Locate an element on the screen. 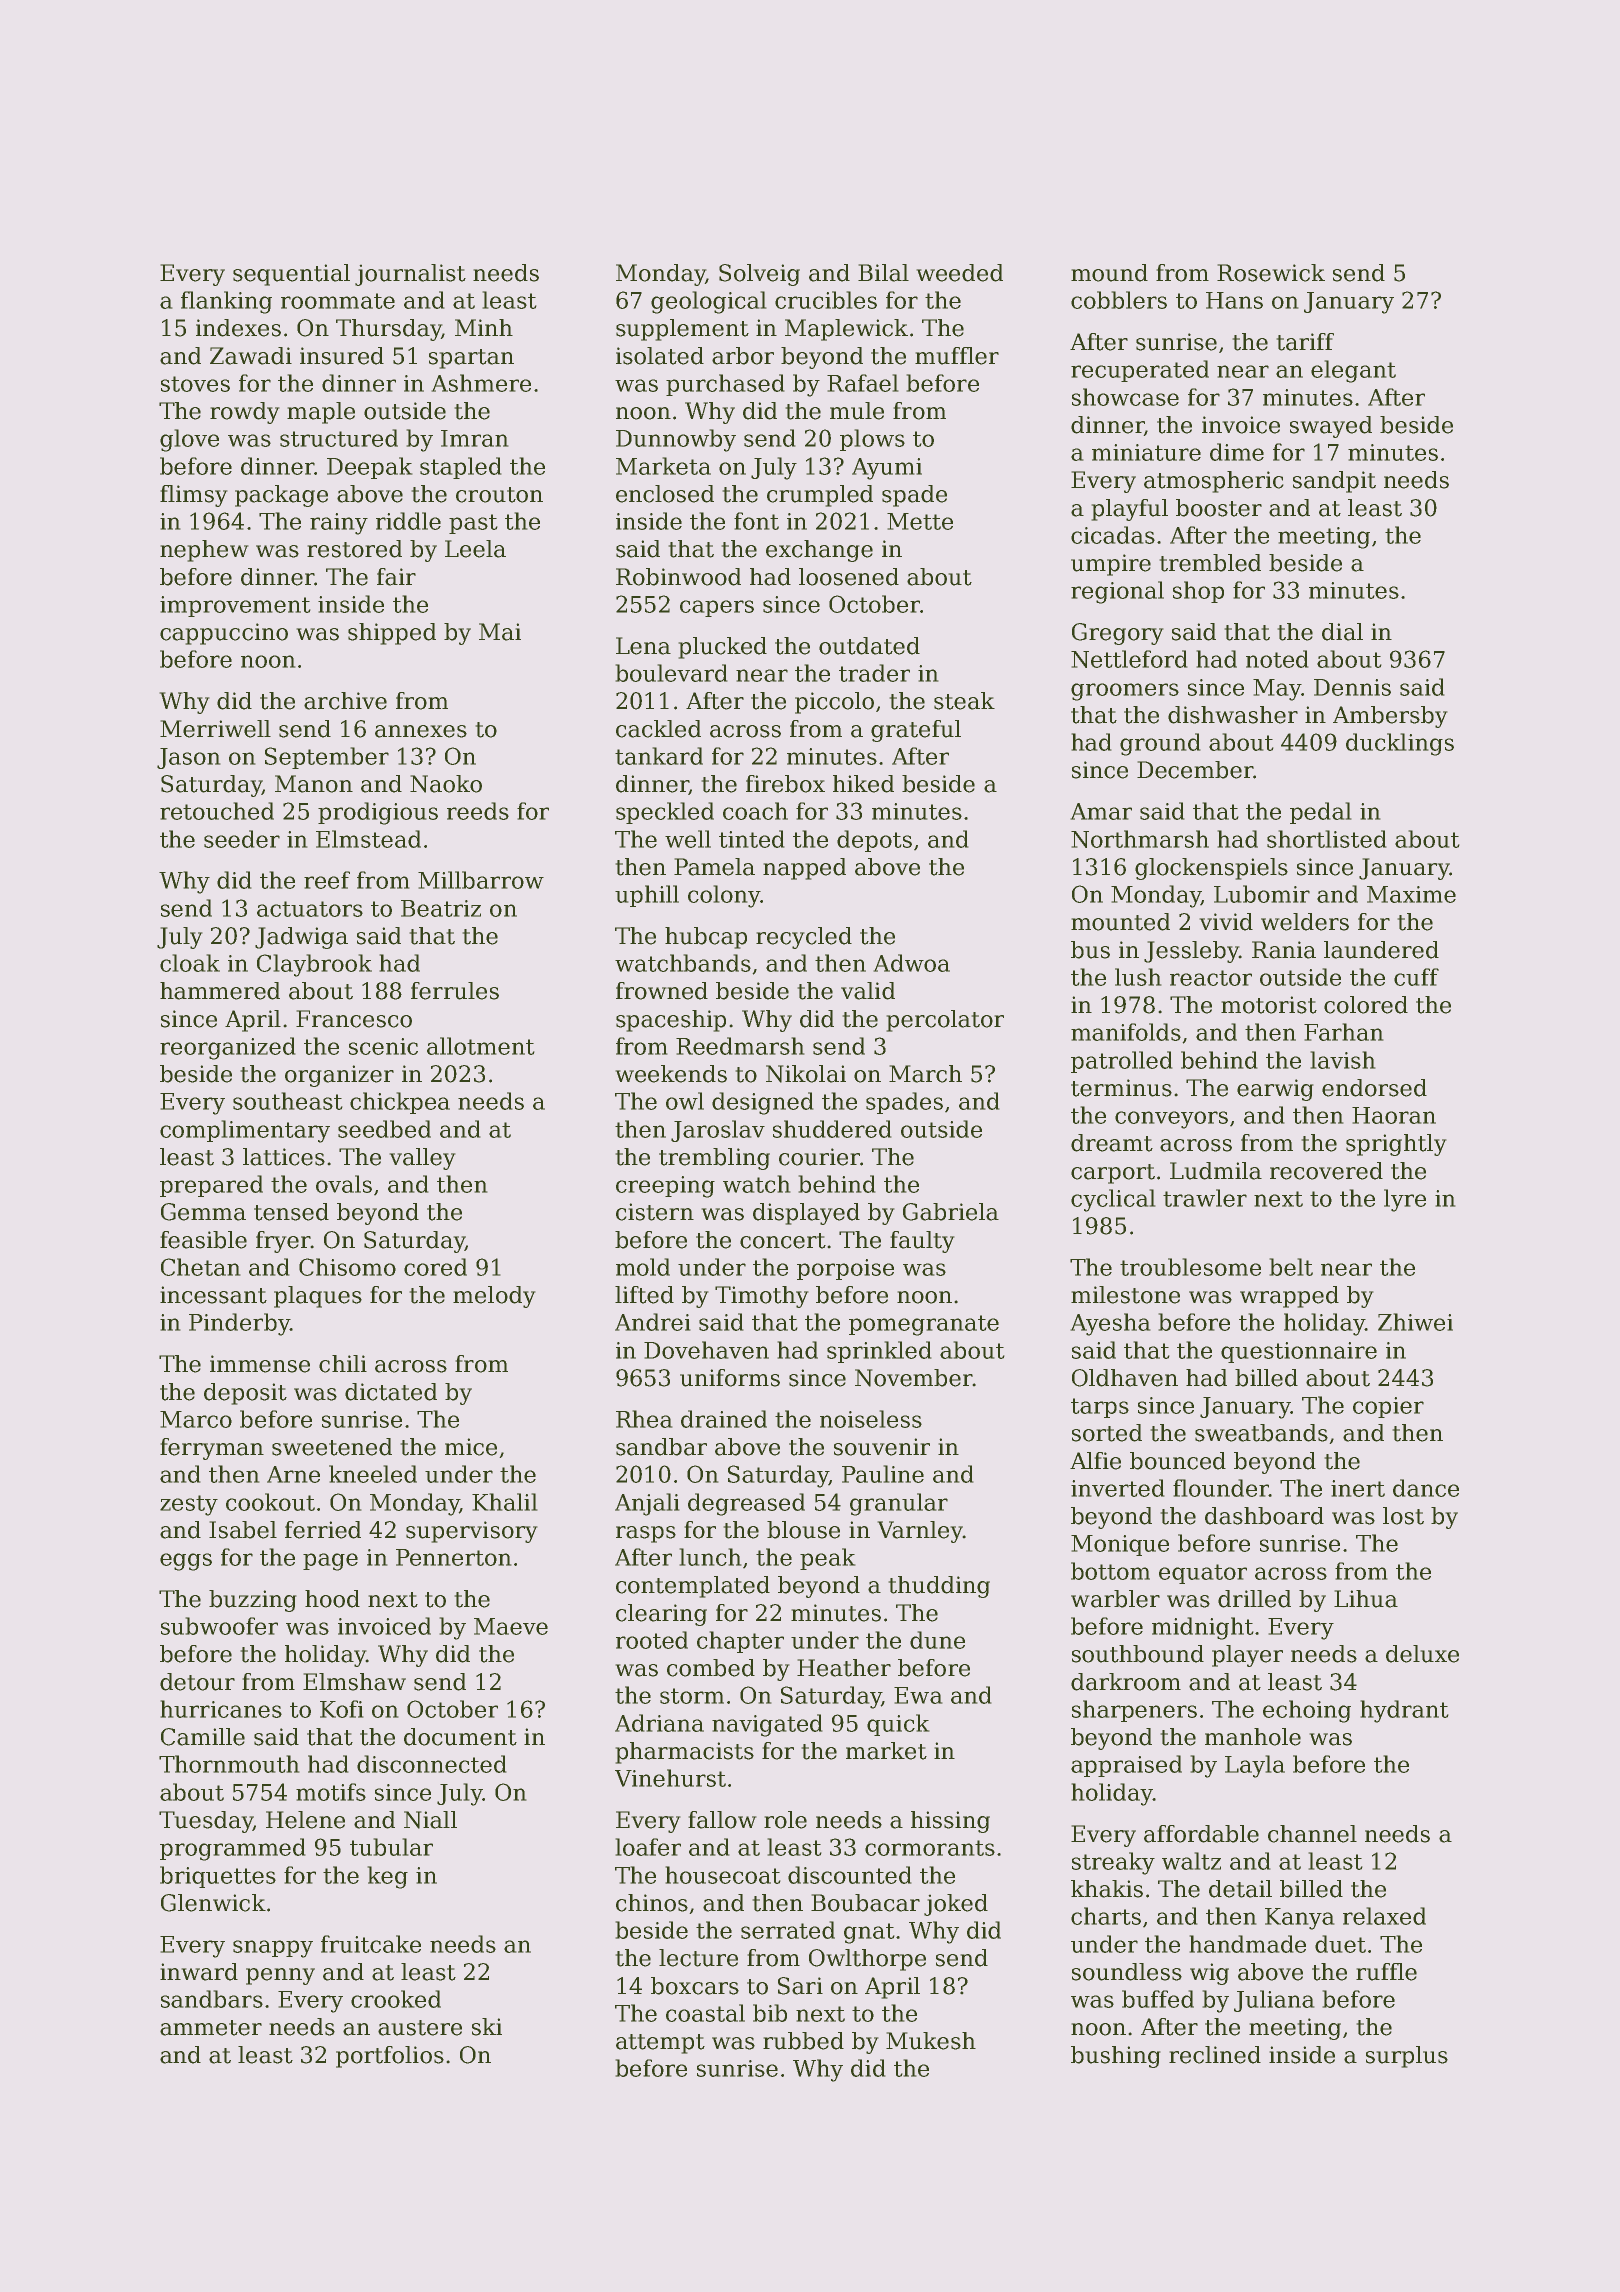 Image resolution: width=1620 pixels, height=2292 pixels. showcase is located at coordinates (1125, 397).
